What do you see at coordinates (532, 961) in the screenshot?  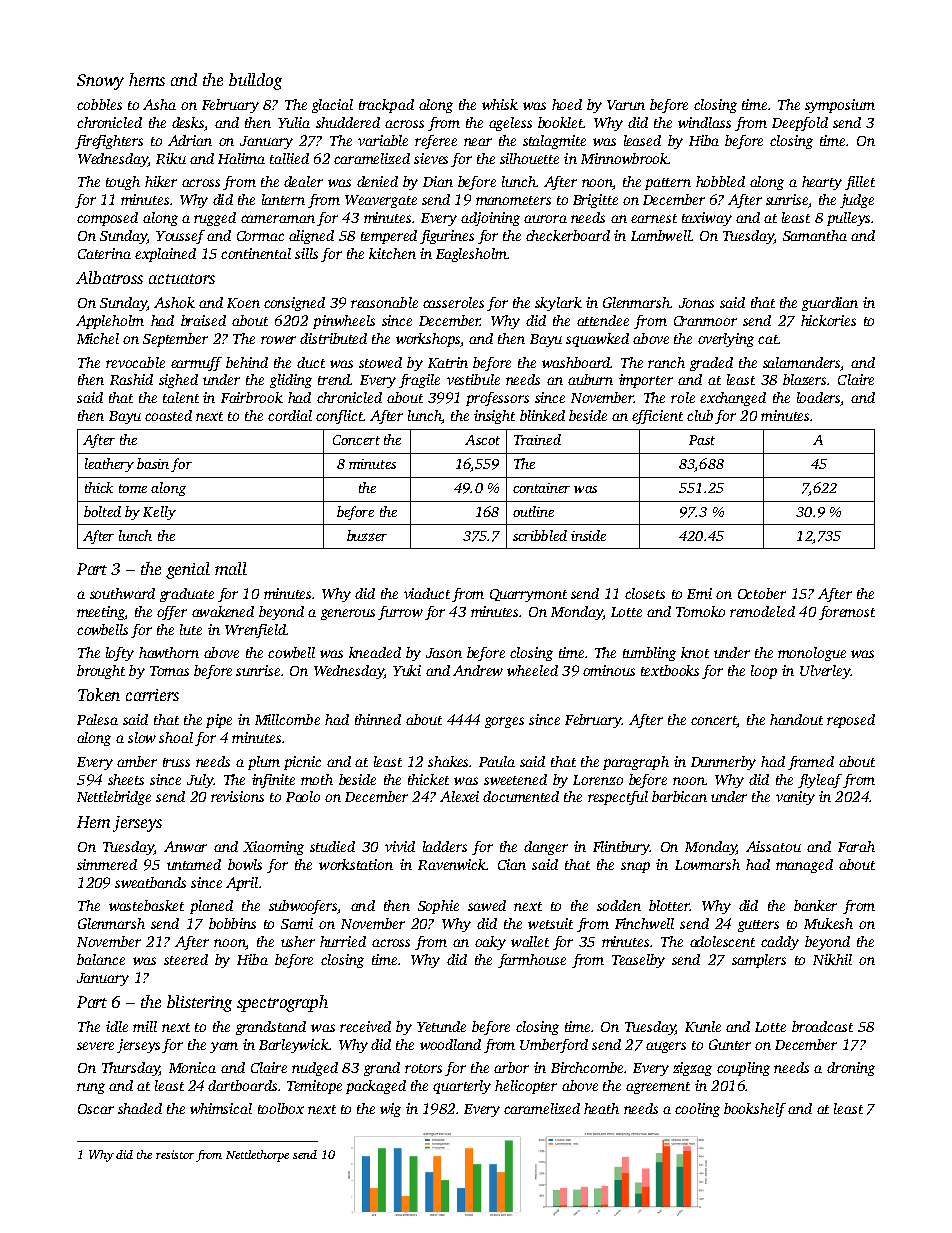 I see `farmhouse` at bounding box center [532, 961].
